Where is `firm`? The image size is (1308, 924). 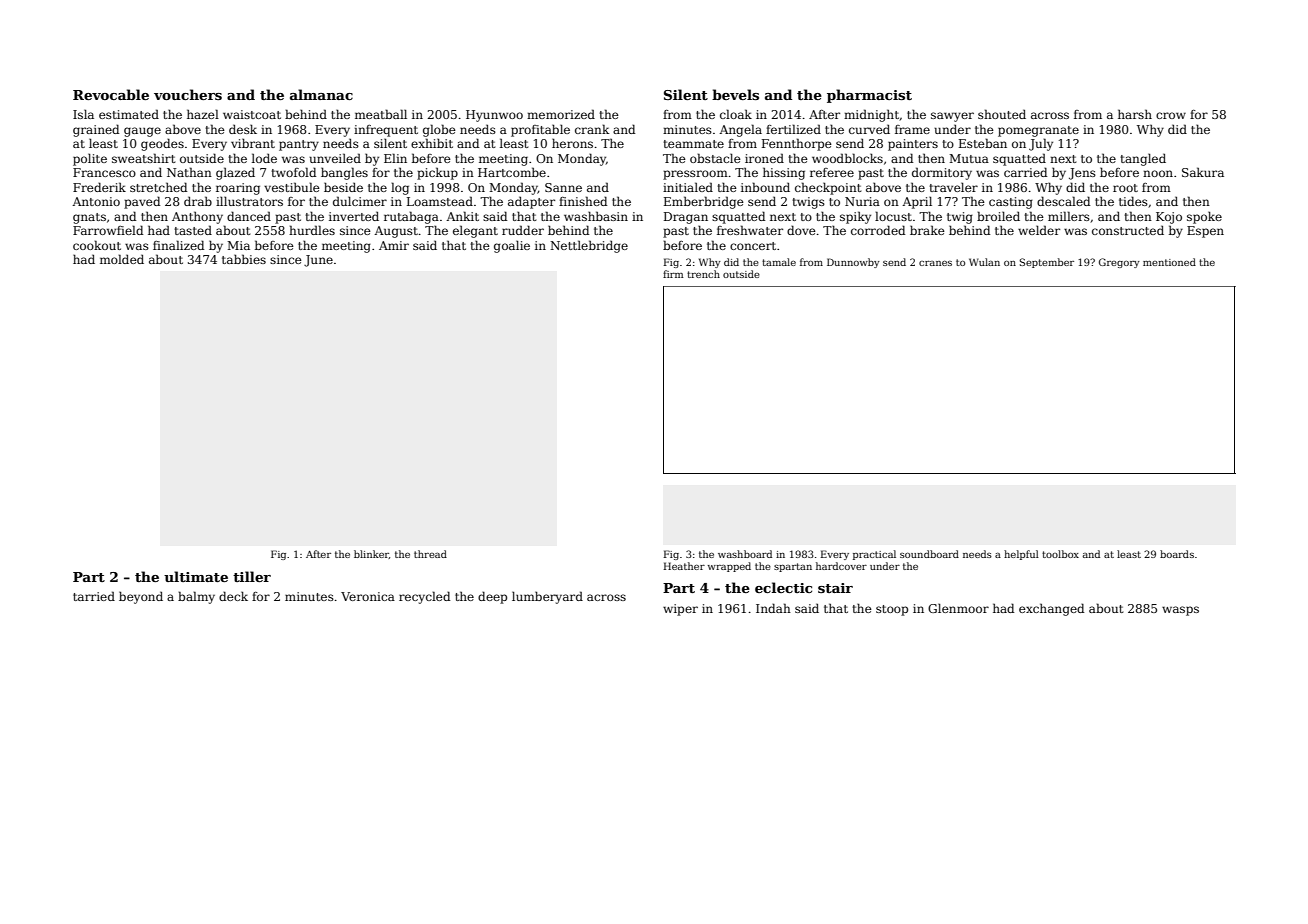 firm is located at coordinates (673, 274).
